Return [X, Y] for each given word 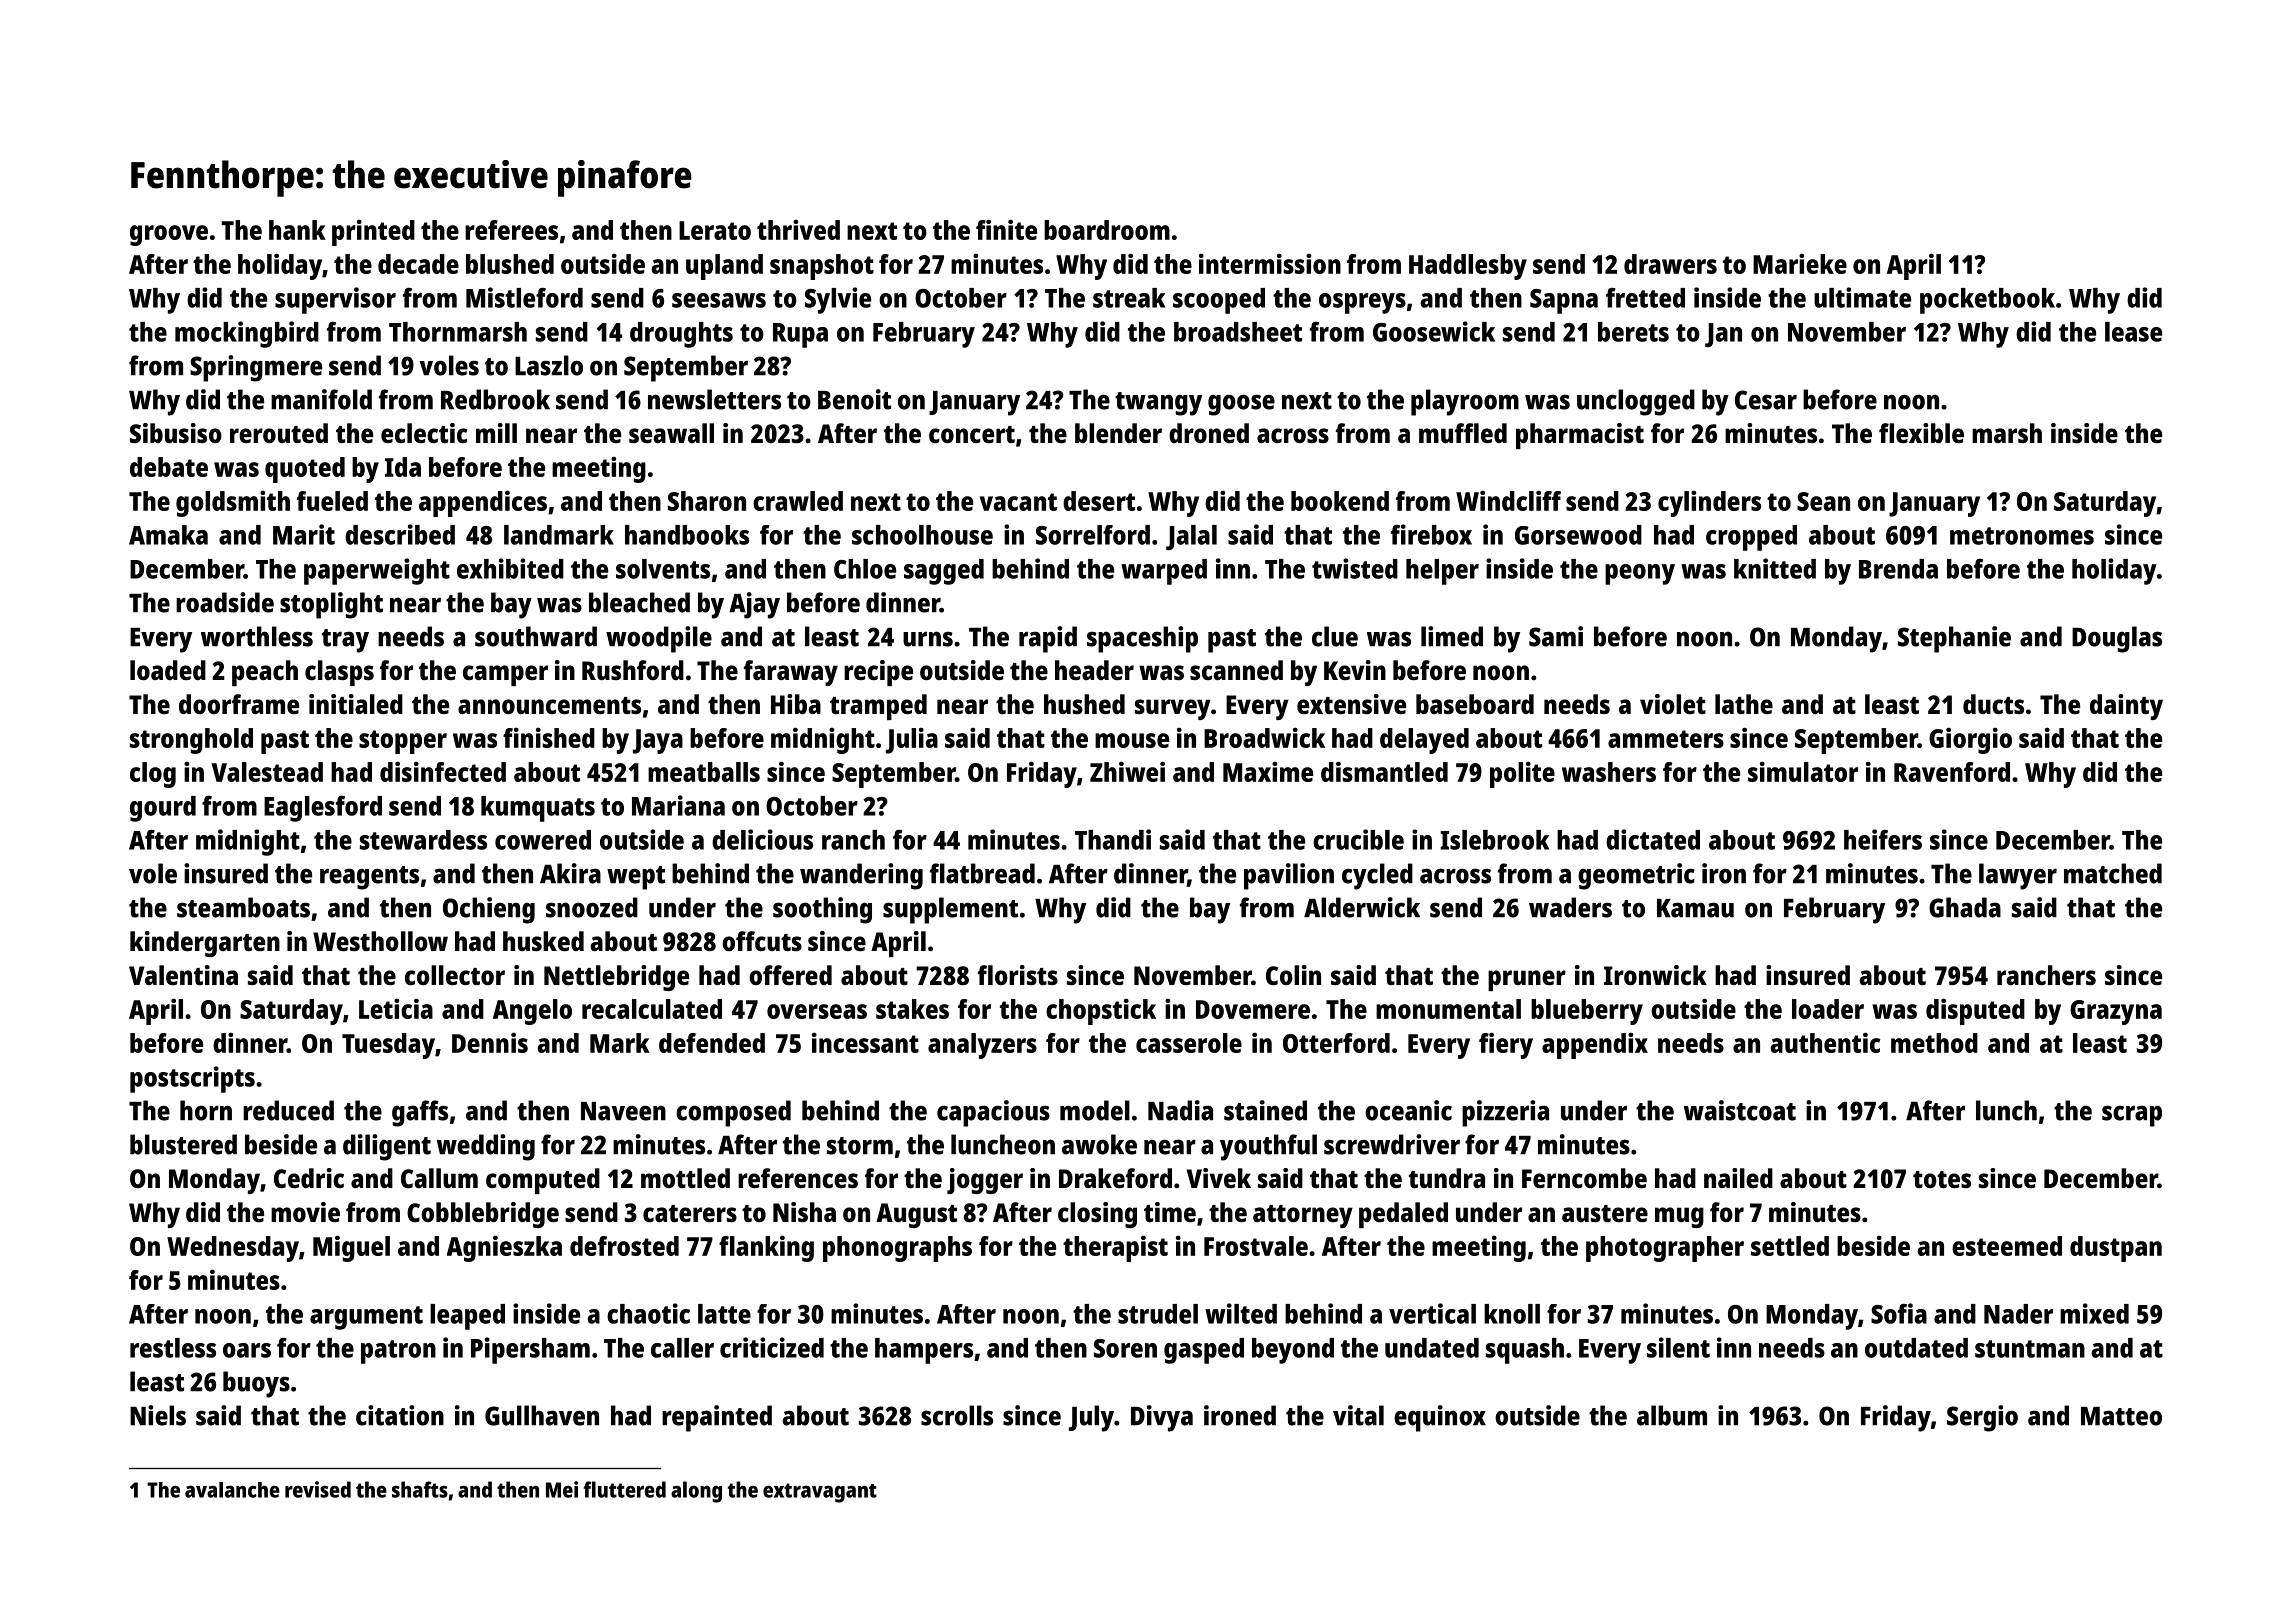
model [1095, 1110]
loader [1828, 1009]
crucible [1358, 839]
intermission [1270, 263]
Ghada [1965, 907]
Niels [158, 1415]
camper [505, 675]
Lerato [715, 230]
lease [2133, 332]
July [1091, 1418]
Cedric [309, 1178]
